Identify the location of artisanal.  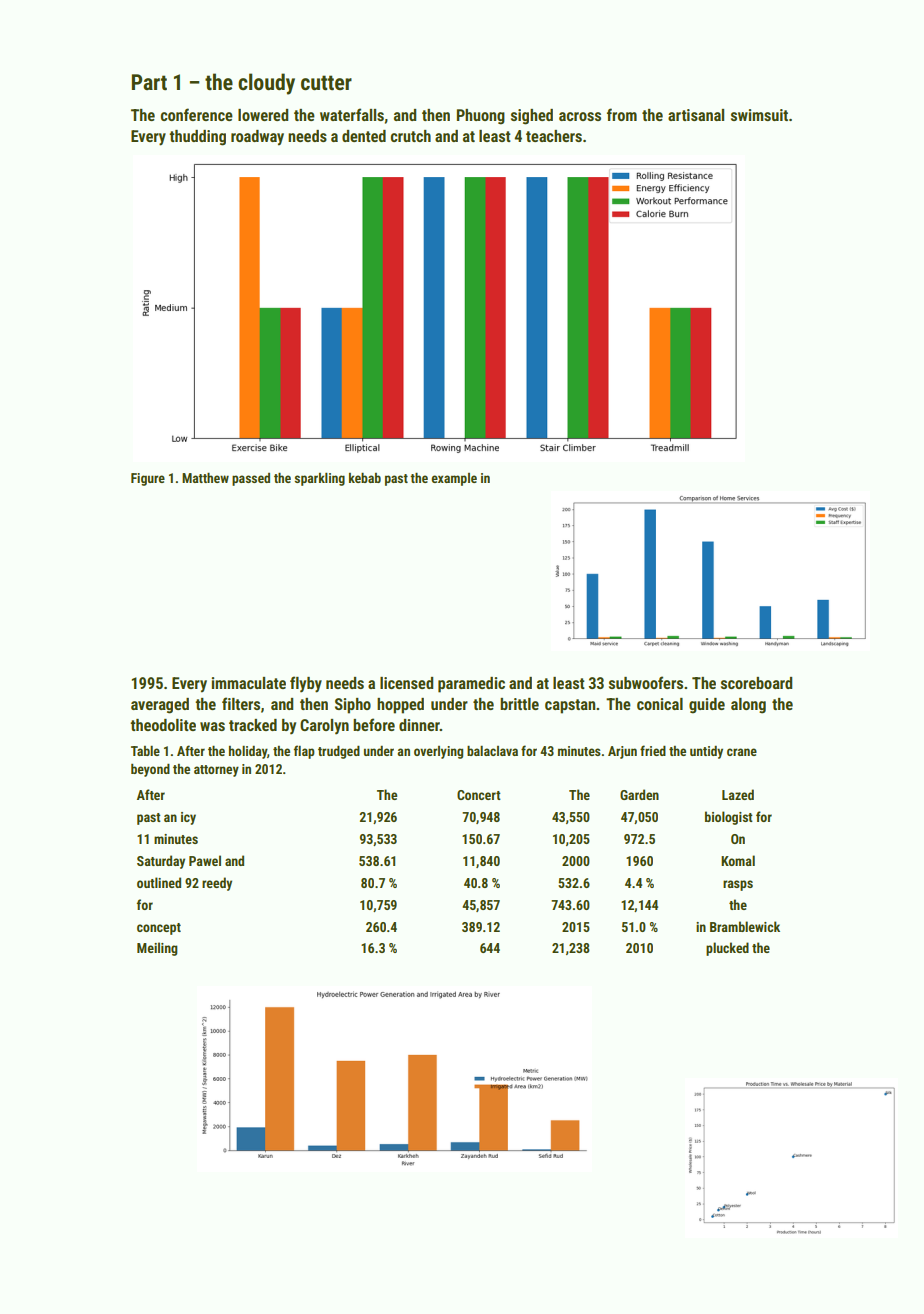
(696, 115).
